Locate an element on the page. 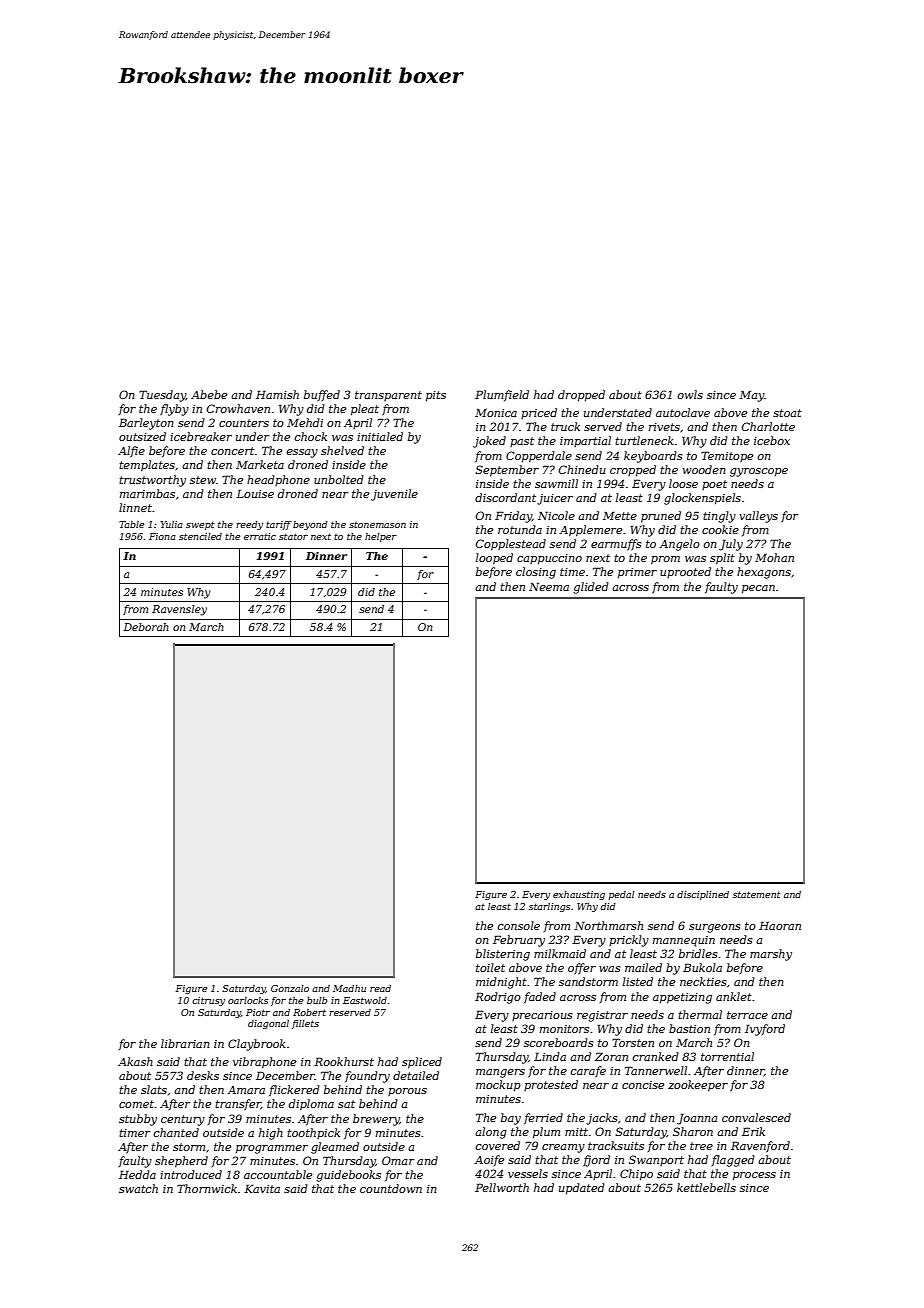 The height and width of the page is (1308, 924). starlings is located at coordinates (549, 907).
